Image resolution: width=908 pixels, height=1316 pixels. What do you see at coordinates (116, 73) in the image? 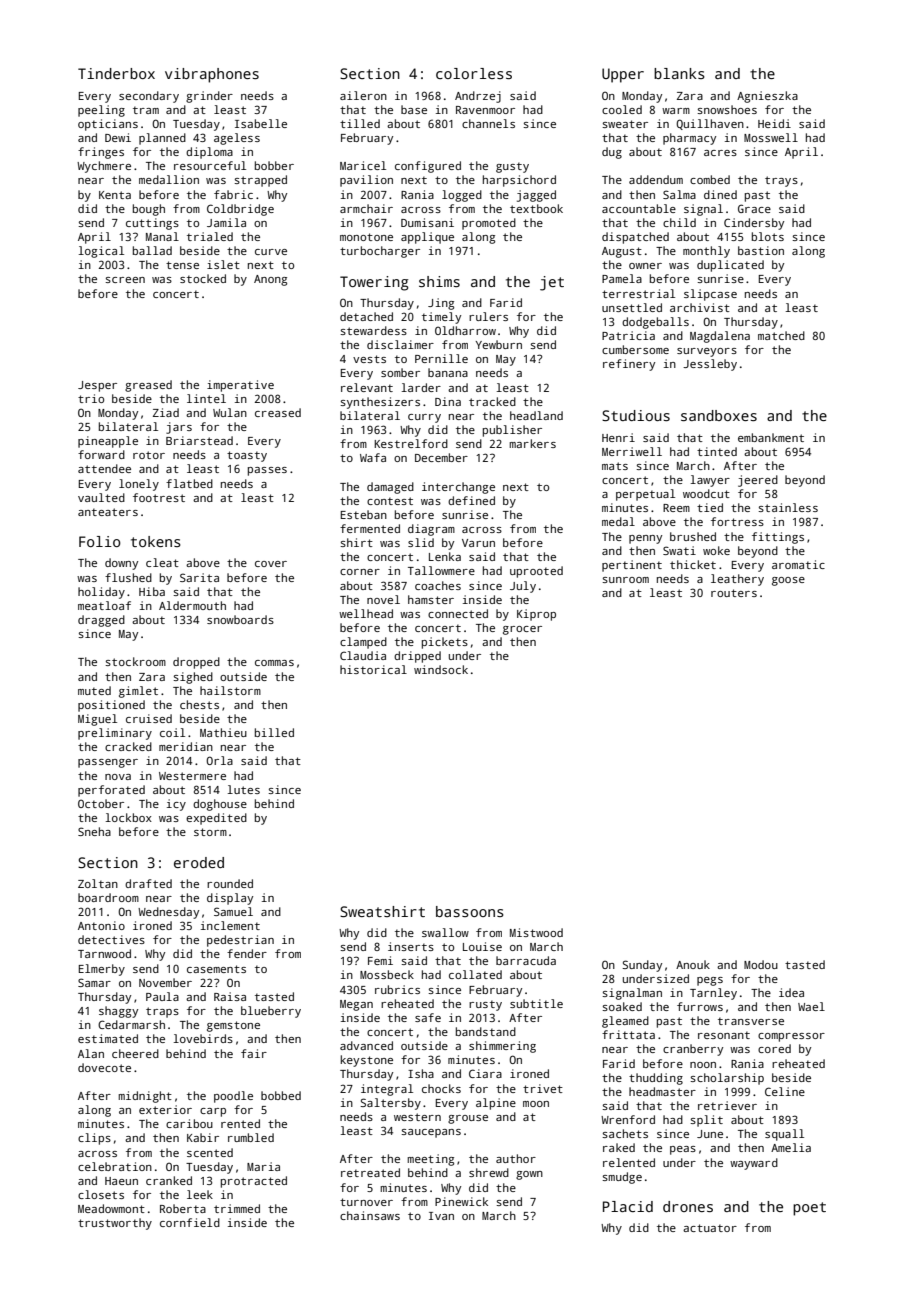
I see `Tinderbox` at bounding box center [116, 73].
